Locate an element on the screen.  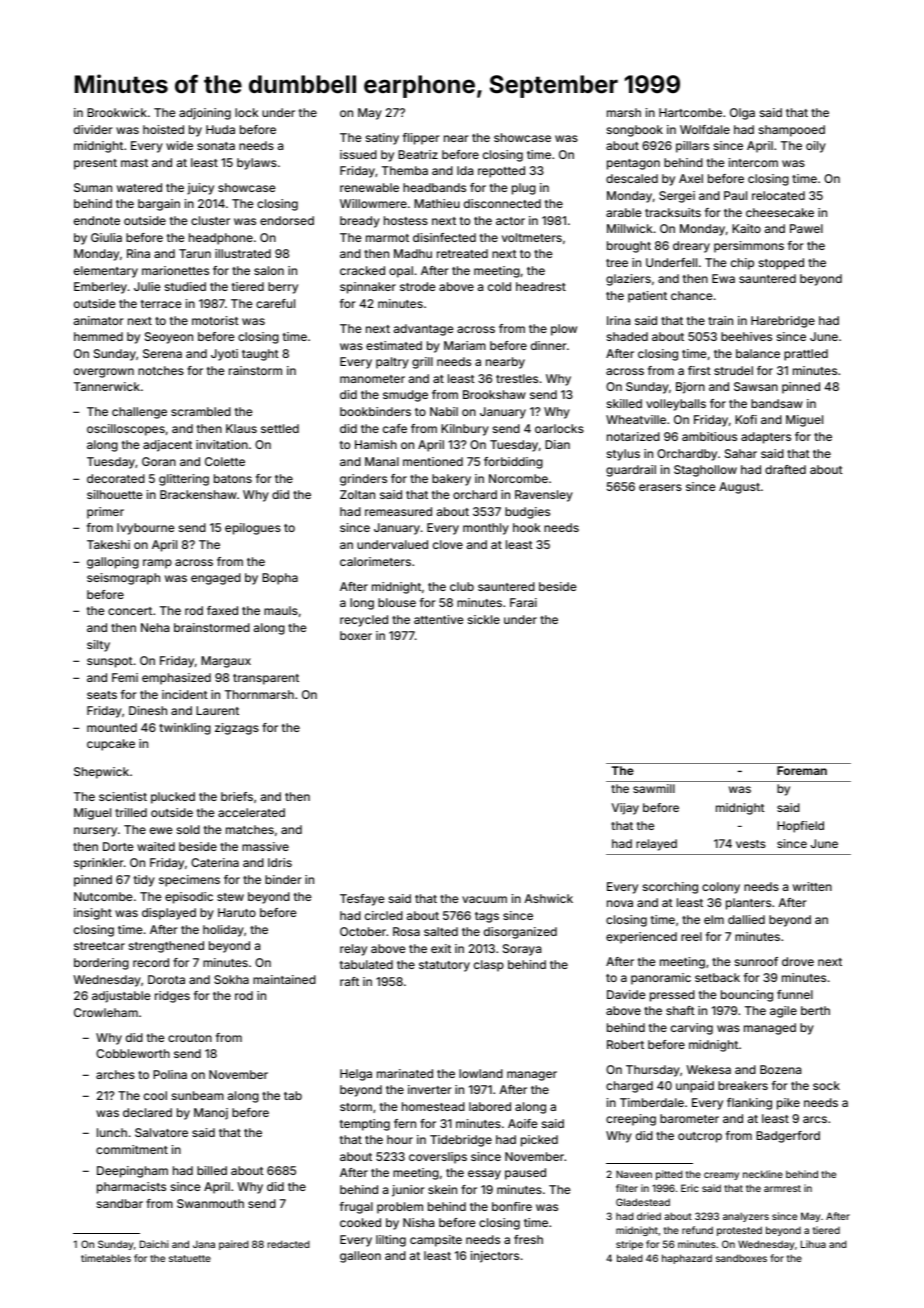
Brookwick is located at coordinates (117, 112).
